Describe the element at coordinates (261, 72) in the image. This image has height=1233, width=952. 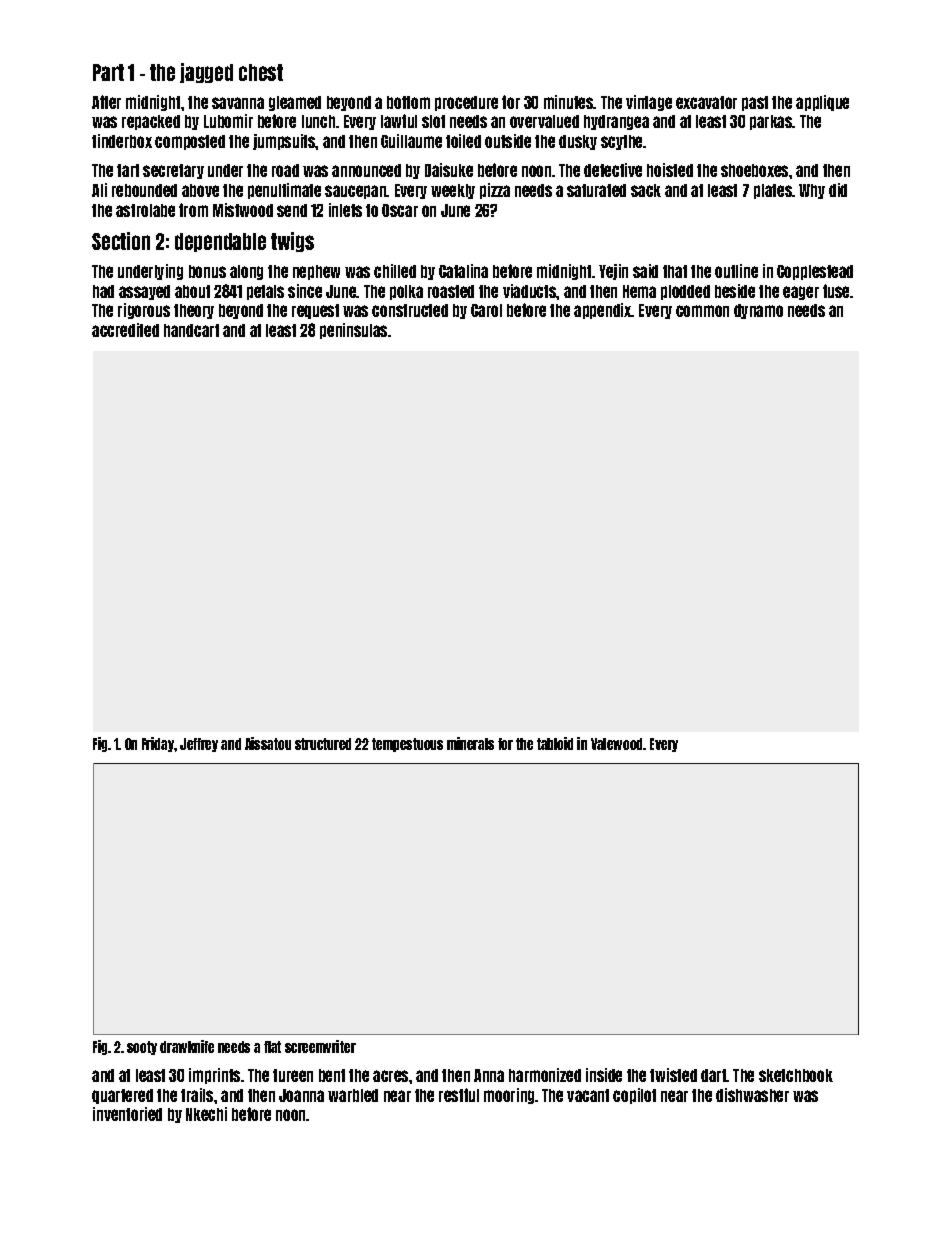
I see `chest` at that location.
